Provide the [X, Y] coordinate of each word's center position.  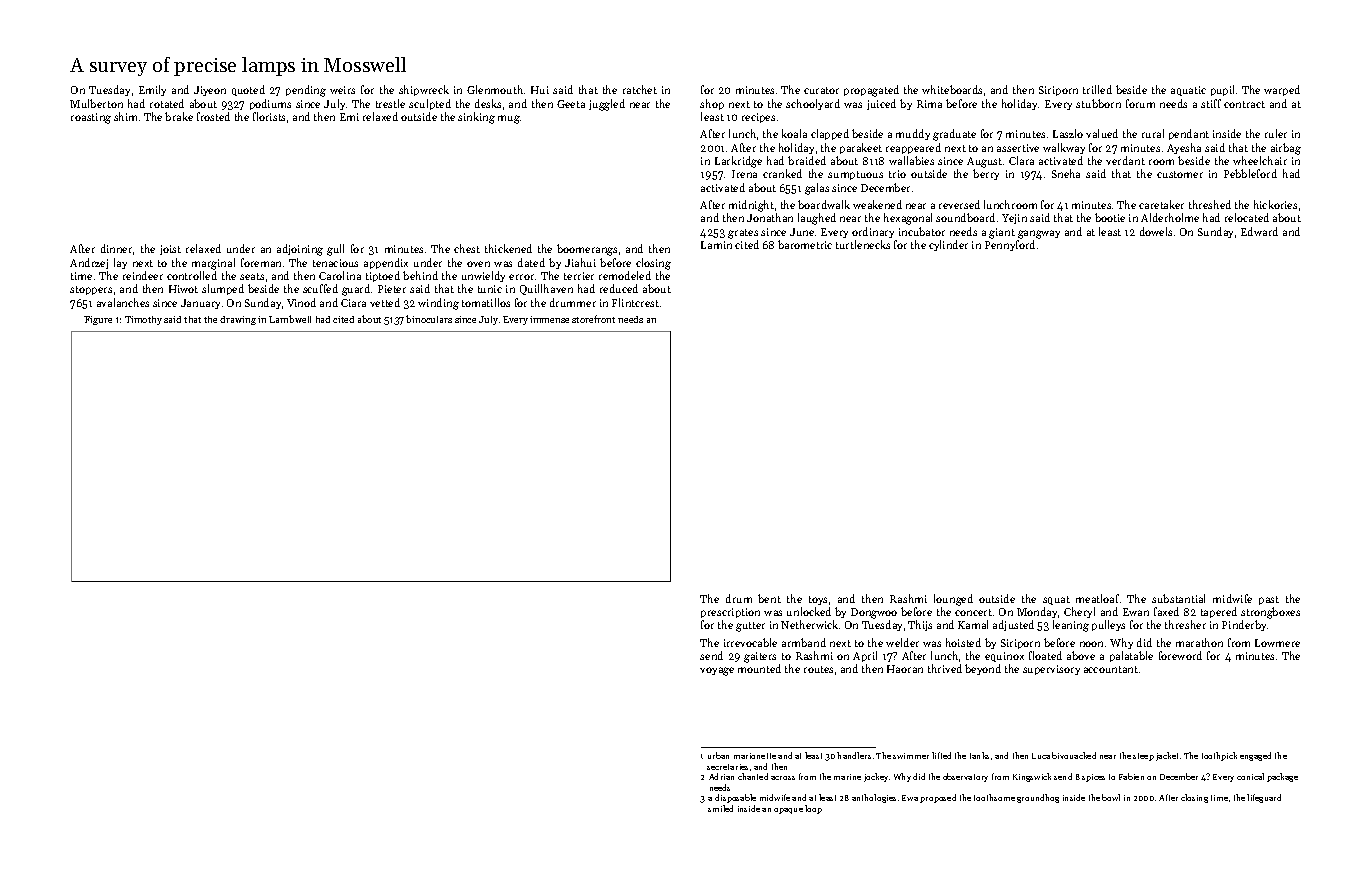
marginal [213, 264]
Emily [152, 90]
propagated [871, 91]
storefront [593, 319]
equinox [1004, 657]
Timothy [143, 320]
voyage [717, 671]
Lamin [716, 245]
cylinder [948, 245]
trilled [1097, 89]
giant [1002, 233]
